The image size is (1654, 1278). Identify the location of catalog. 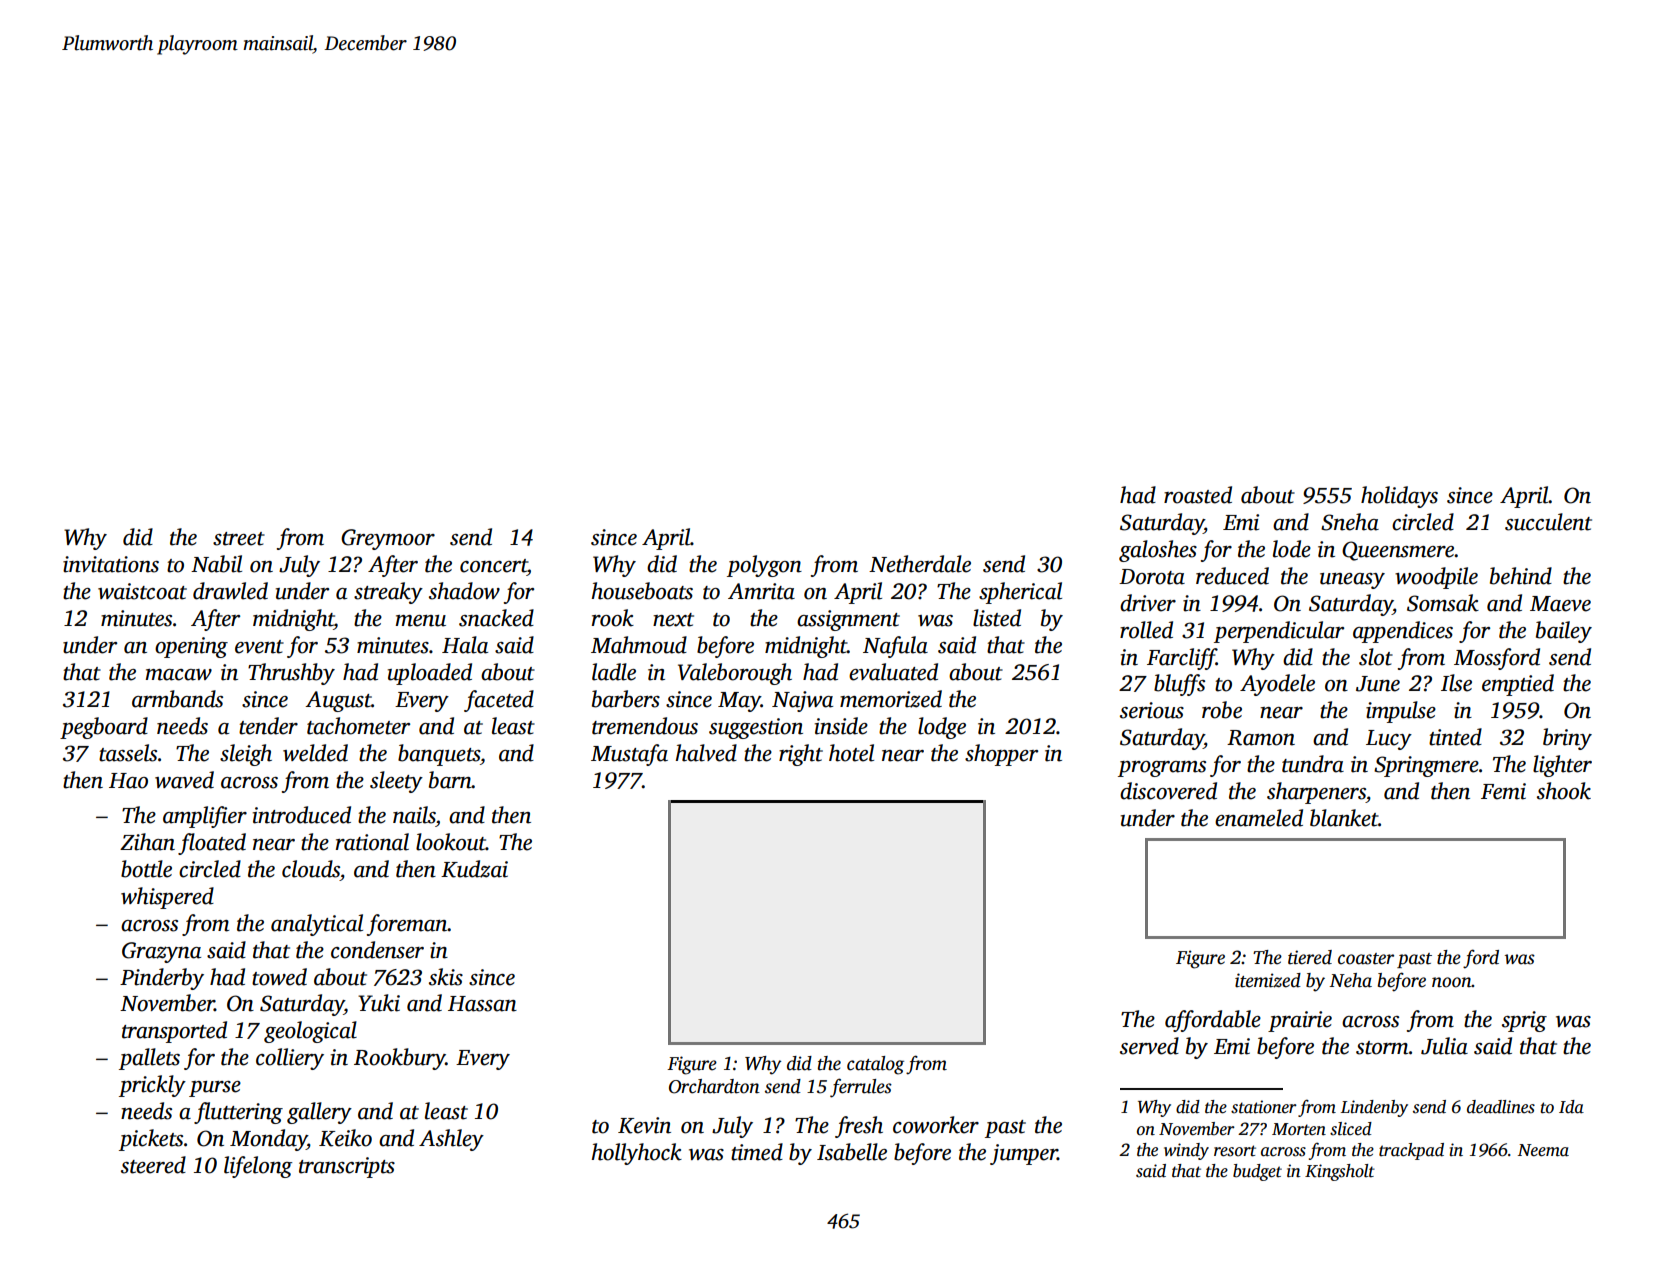
(875, 1065).
